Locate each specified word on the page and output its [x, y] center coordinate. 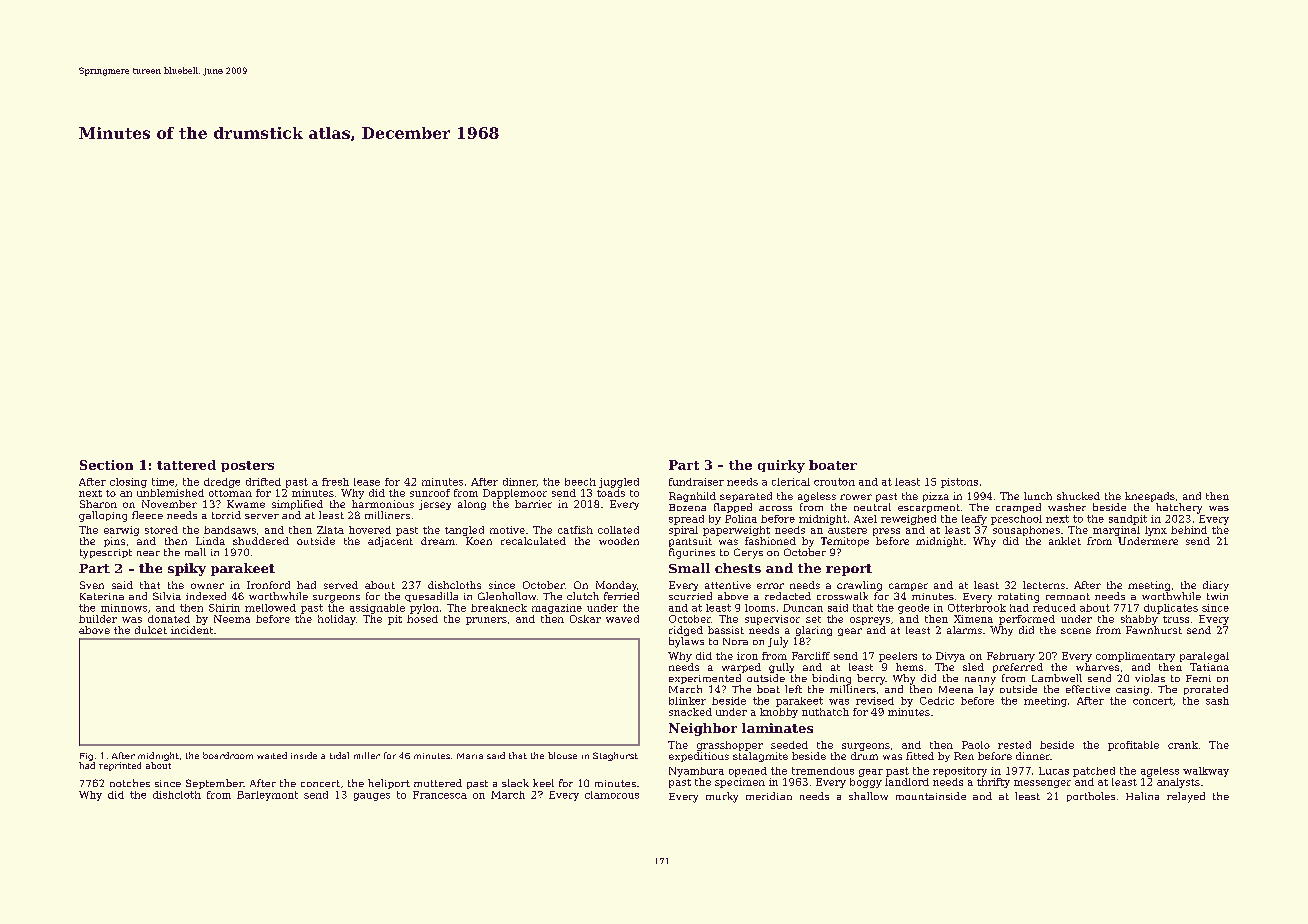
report [849, 570]
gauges [372, 797]
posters [247, 466]
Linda [210, 541]
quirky [781, 466]
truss [1176, 619]
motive [507, 530]
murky [722, 797]
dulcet [151, 630]
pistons [959, 483]
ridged [686, 631]
